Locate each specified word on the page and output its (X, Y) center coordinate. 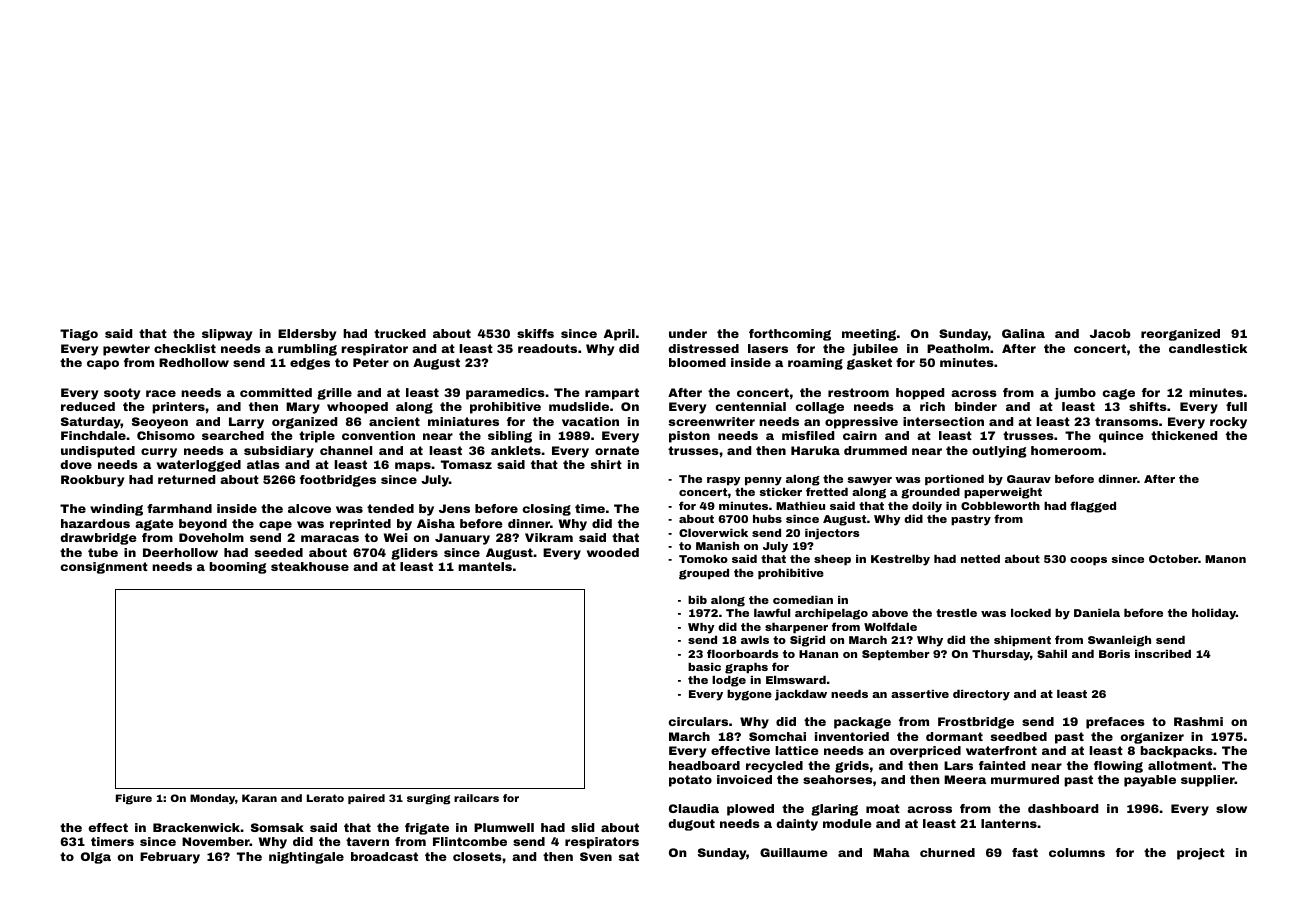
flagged (1093, 507)
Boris (1114, 654)
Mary (303, 408)
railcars (476, 798)
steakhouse (310, 566)
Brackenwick (197, 827)
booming (238, 568)
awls (755, 640)
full (1236, 406)
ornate (617, 450)
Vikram (549, 537)
